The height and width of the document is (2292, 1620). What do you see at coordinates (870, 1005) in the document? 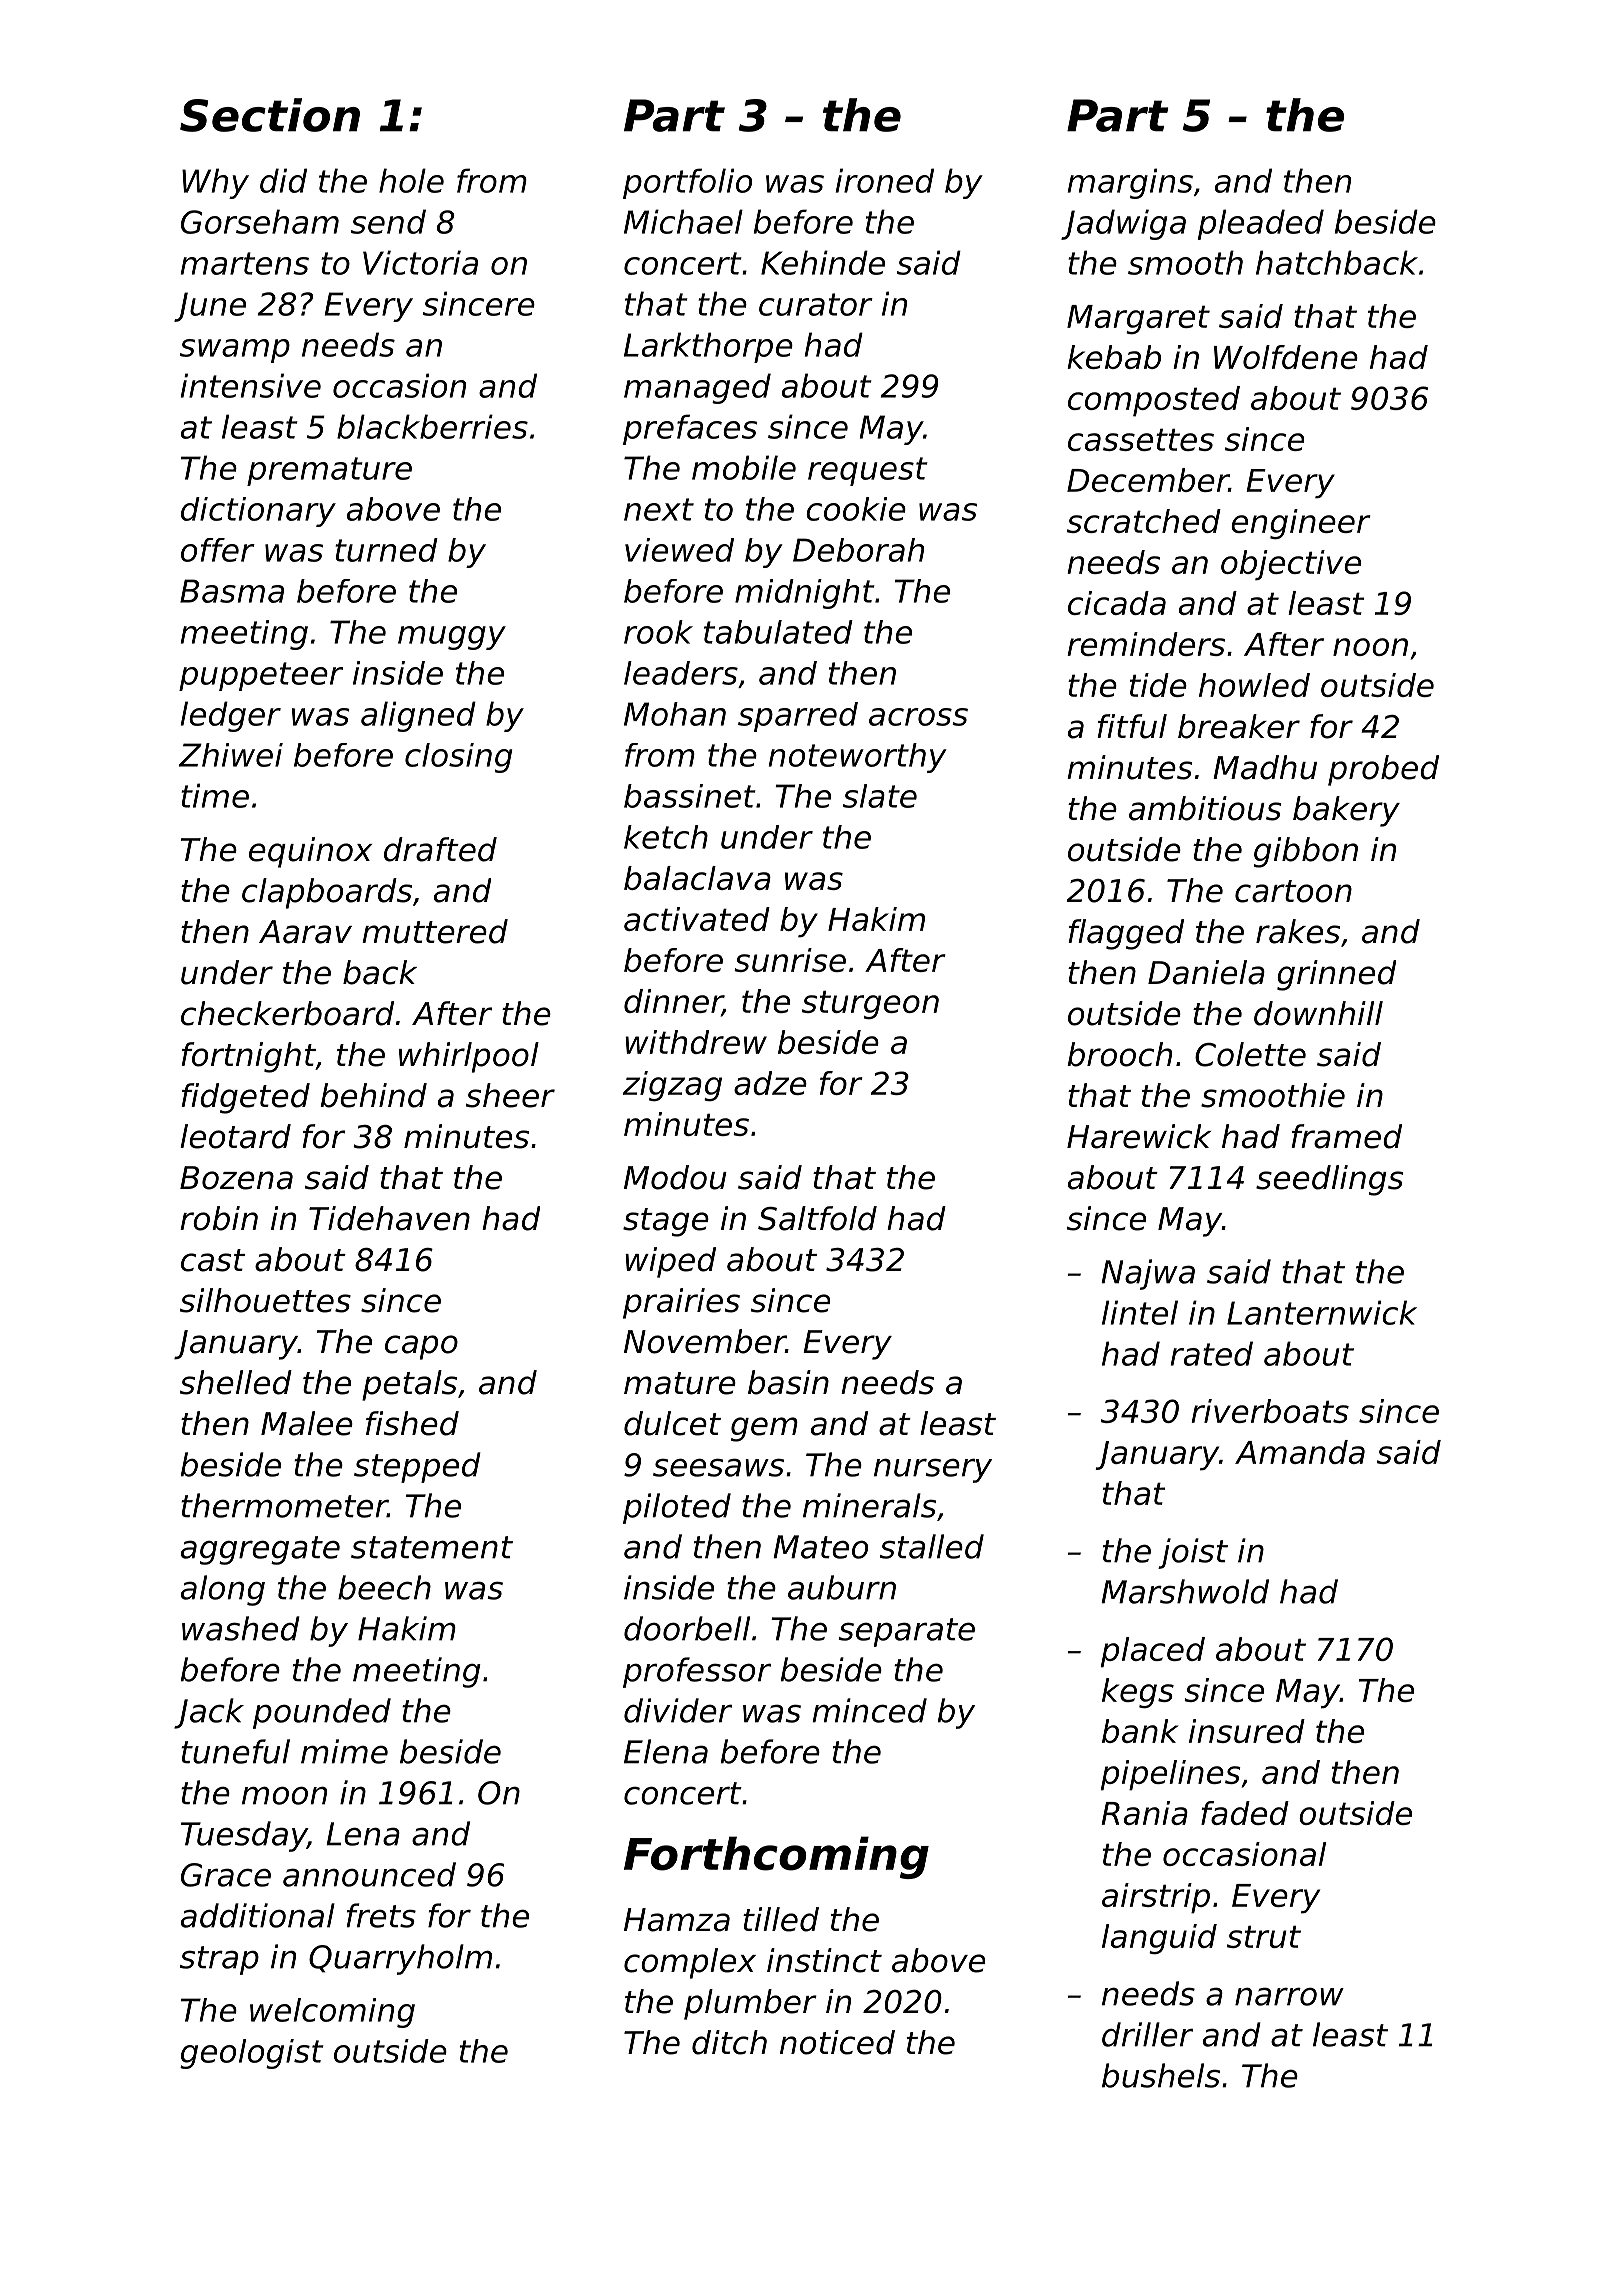
I see `sturgeon` at bounding box center [870, 1005].
